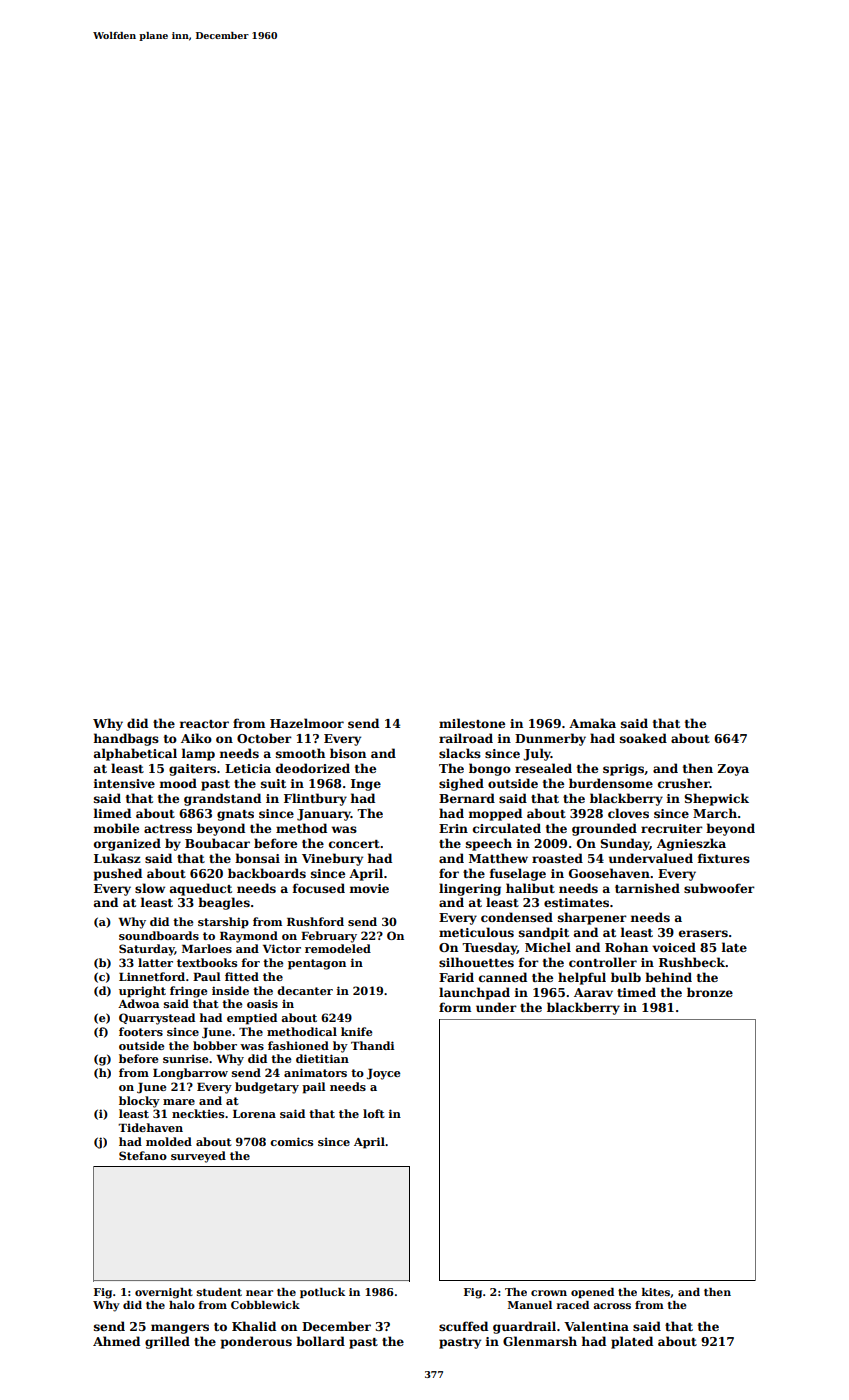 The width and height of the screenshot is (849, 1400). I want to click on Glenmarsh, so click(540, 1341).
